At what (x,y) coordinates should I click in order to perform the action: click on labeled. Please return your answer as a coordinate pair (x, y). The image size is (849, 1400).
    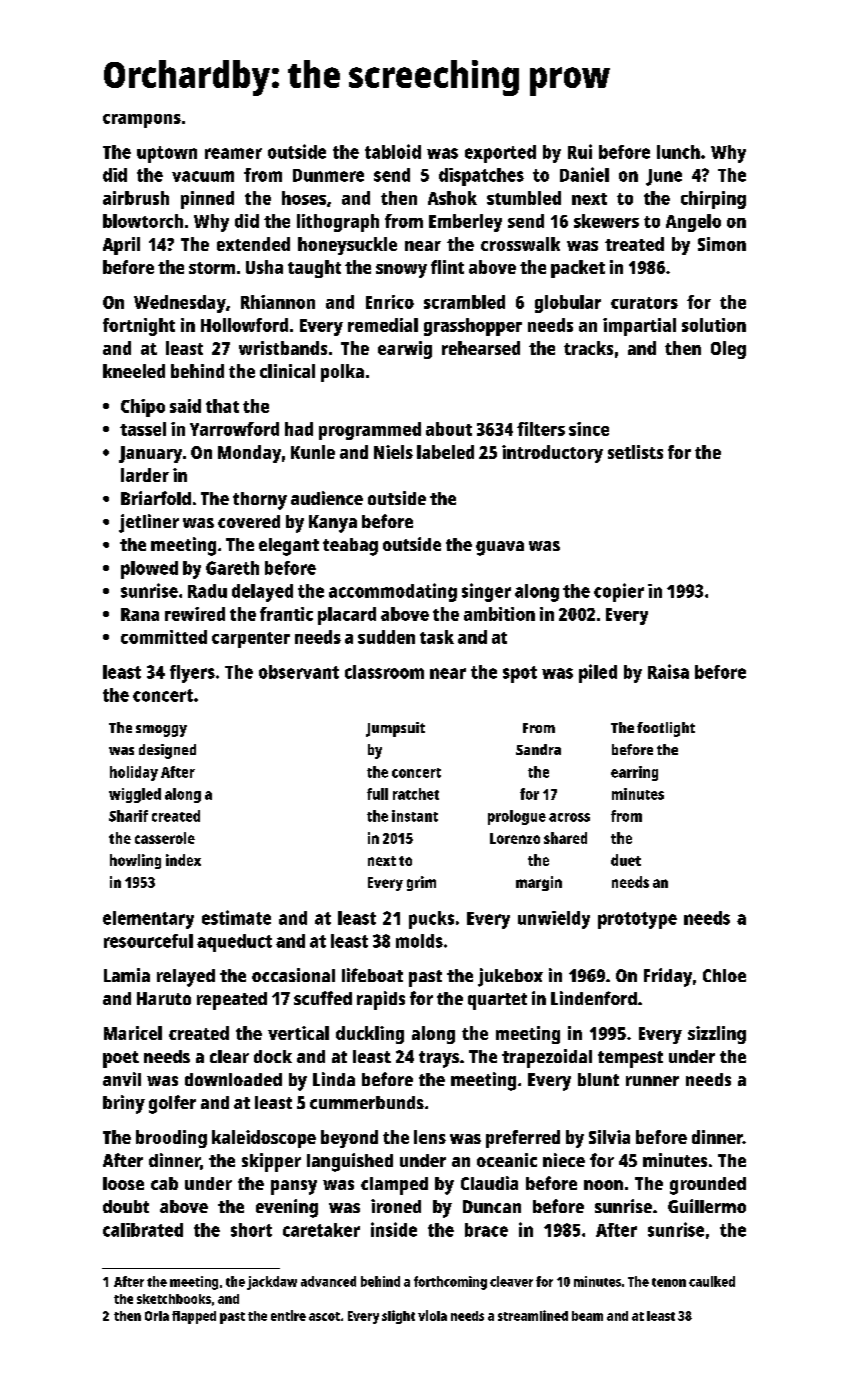
    Looking at the image, I should click on (445, 452).
